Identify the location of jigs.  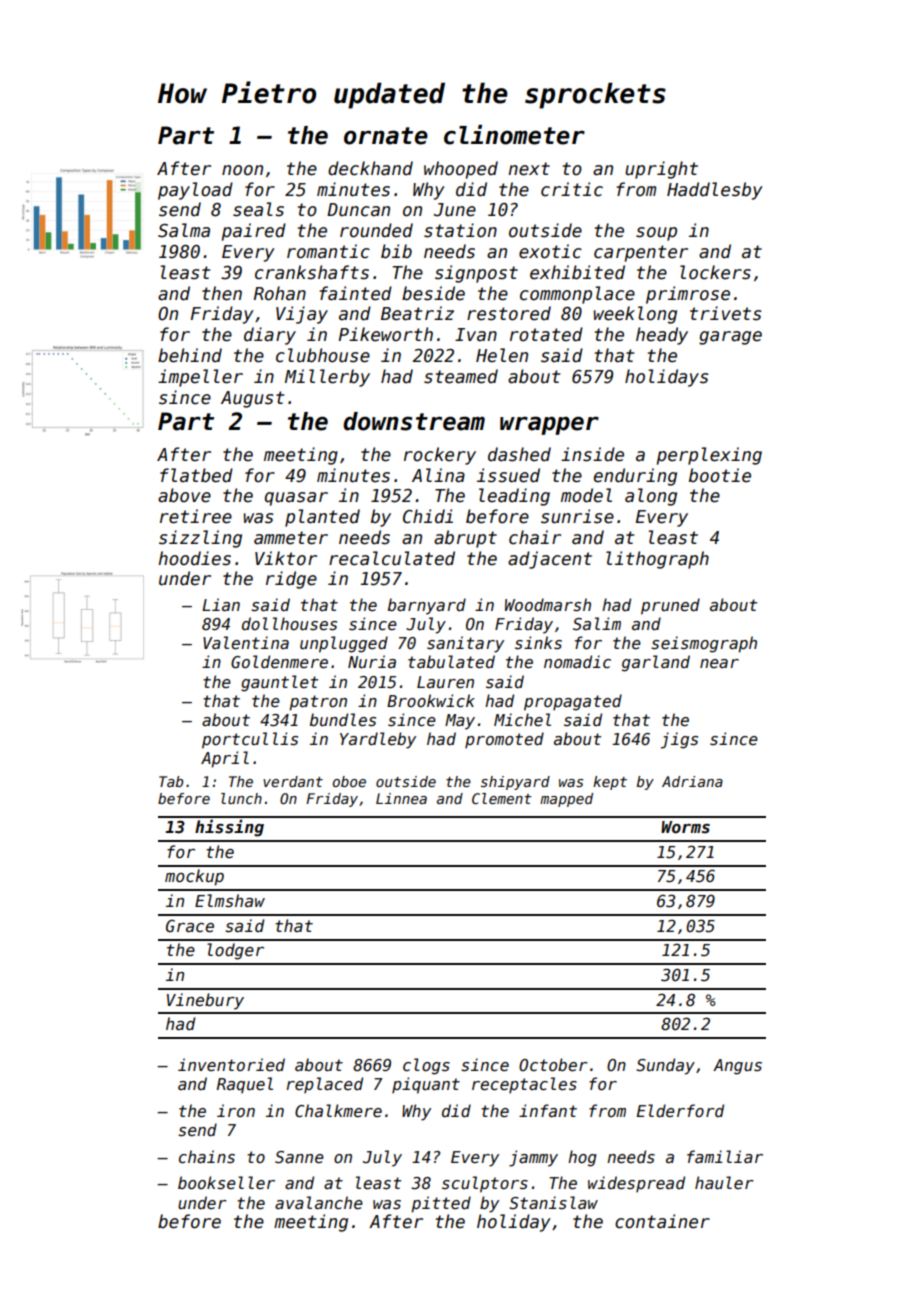
(679, 740).
